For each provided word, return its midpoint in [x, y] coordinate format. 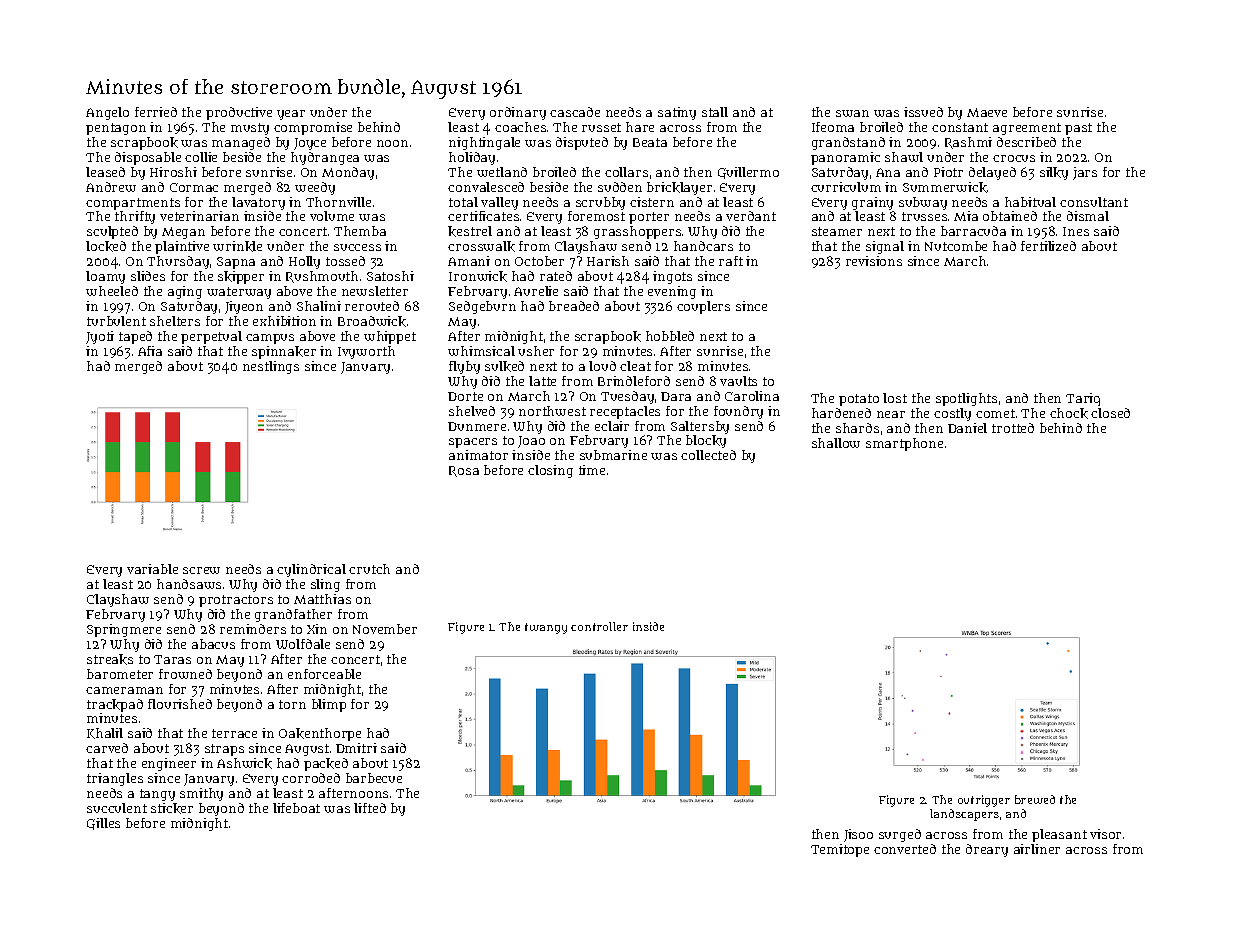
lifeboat [296, 808]
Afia [150, 351]
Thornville [338, 202]
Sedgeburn [482, 307]
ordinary [518, 113]
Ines [1076, 231]
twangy [546, 628]
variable [152, 569]
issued [923, 112]
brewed [1035, 799]
